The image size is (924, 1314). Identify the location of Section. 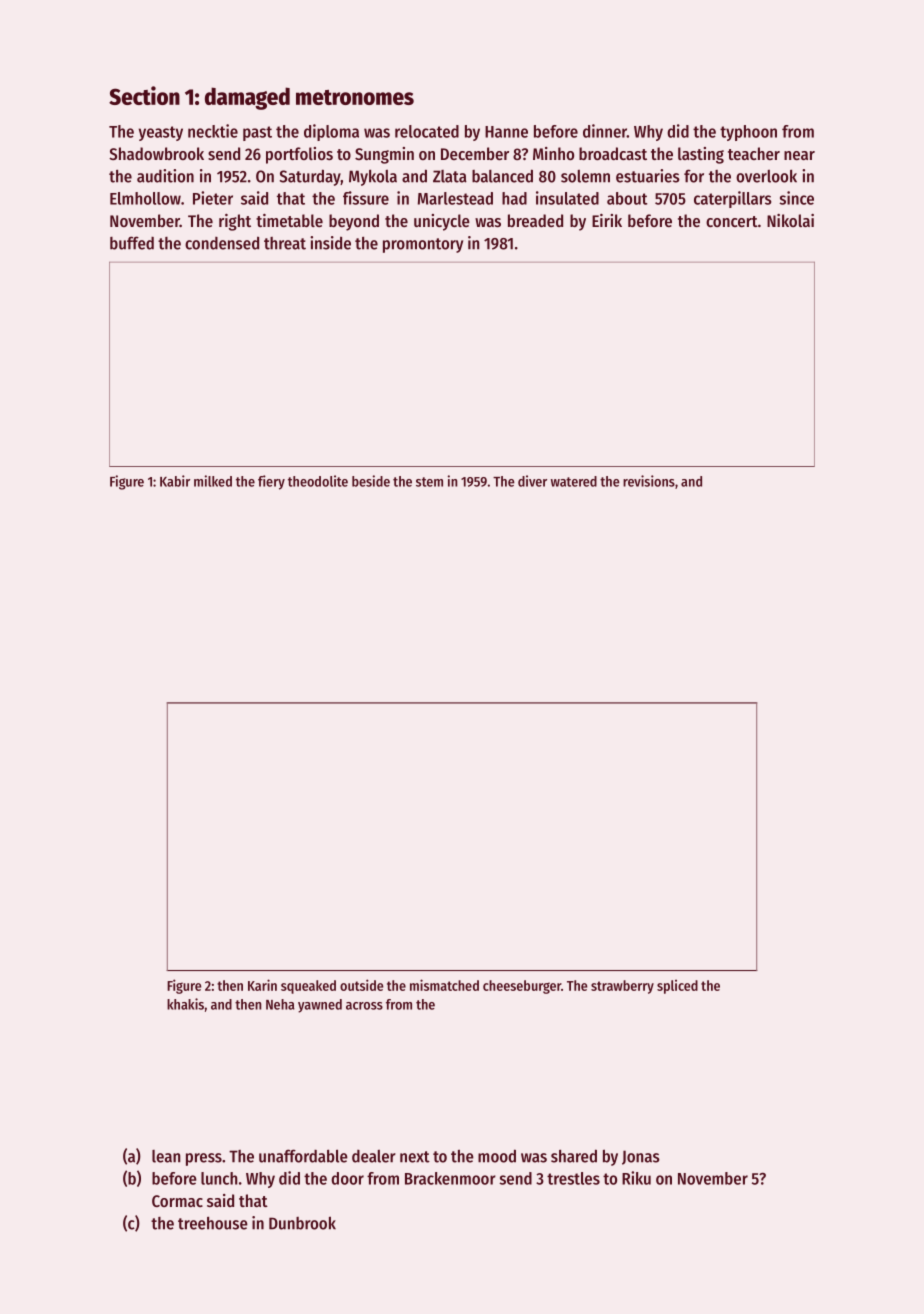
(144, 95).
